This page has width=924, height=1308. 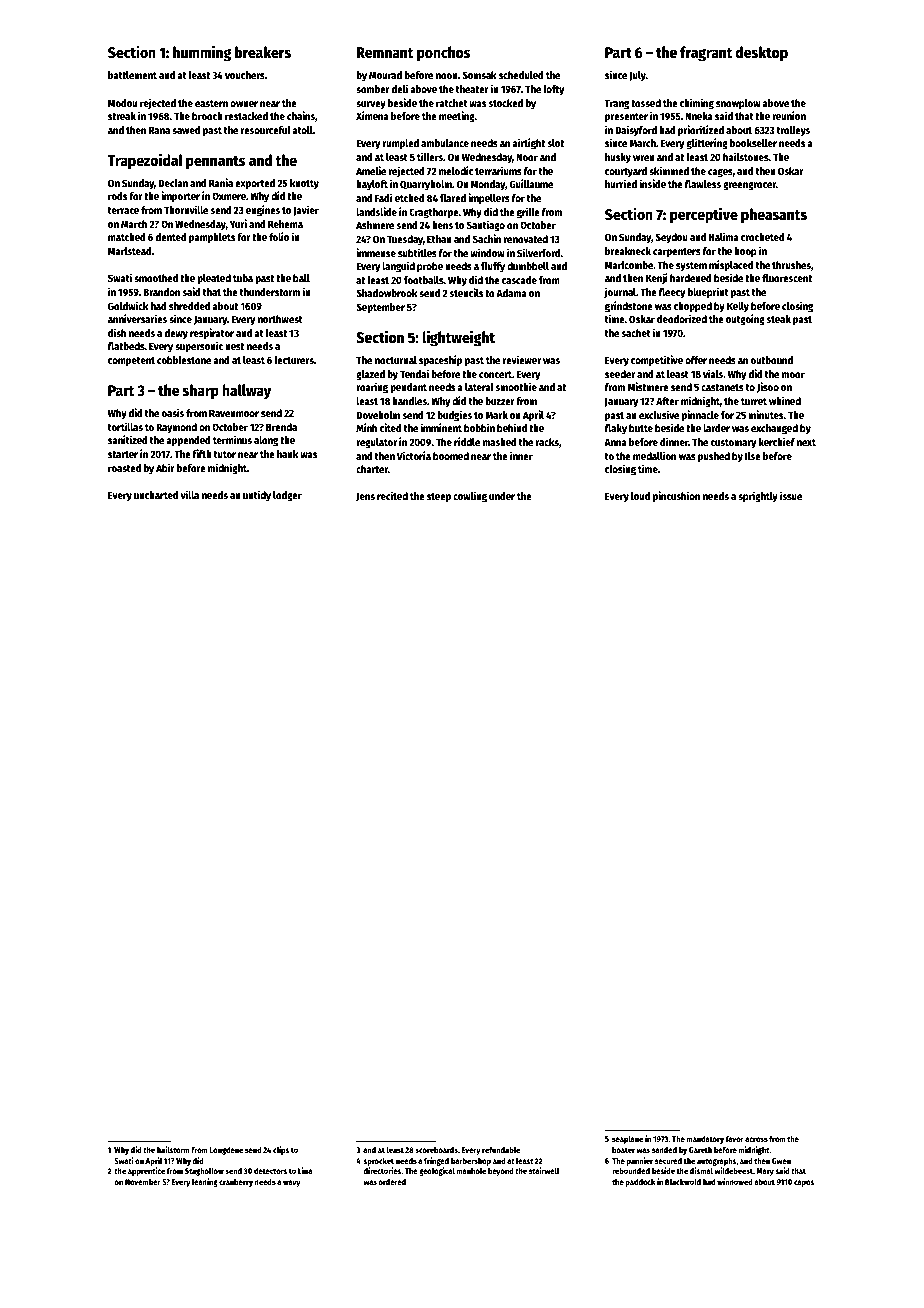 What do you see at coordinates (746, 156) in the page?
I see `hailstones` at bounding box center [746, 156].
